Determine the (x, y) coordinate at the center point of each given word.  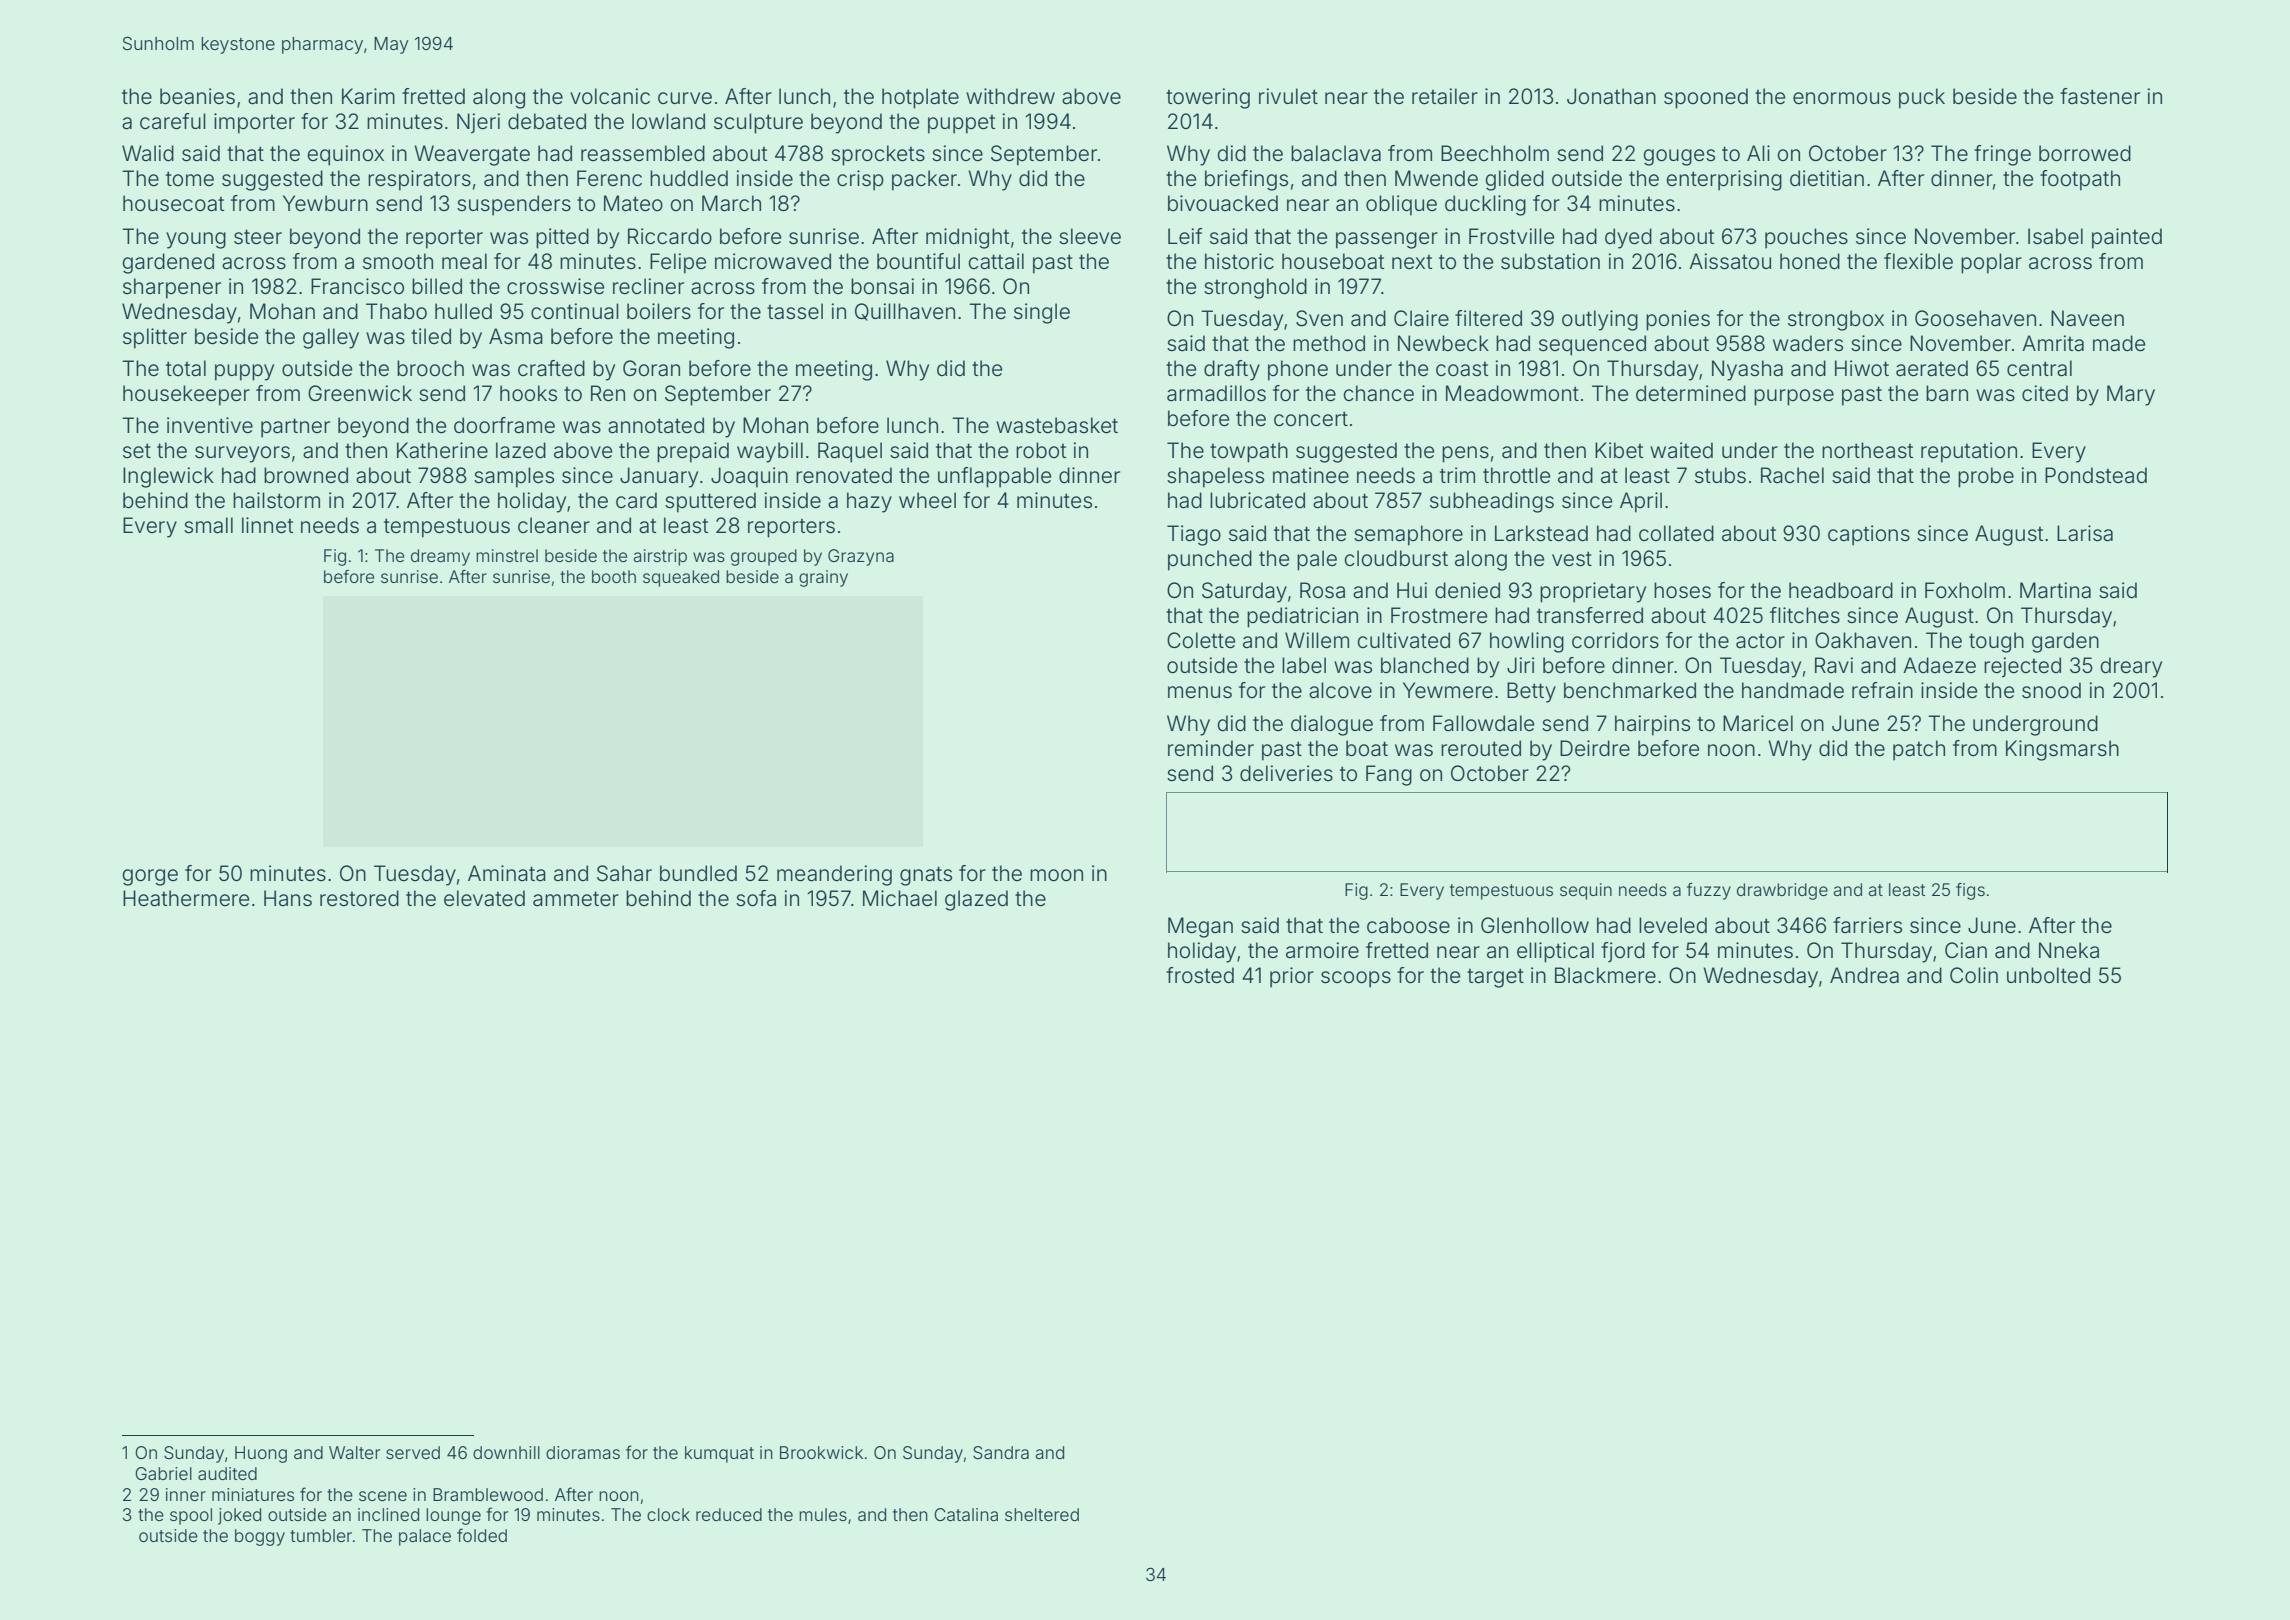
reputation (1969, 452)
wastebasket (1057, 425)
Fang (1389, 775)
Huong (261, 1454)
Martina (2055, 590)
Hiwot (1862, 368)
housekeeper (186, 395)
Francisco (357, 286)
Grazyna (861, 557)
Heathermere (186, 898)
